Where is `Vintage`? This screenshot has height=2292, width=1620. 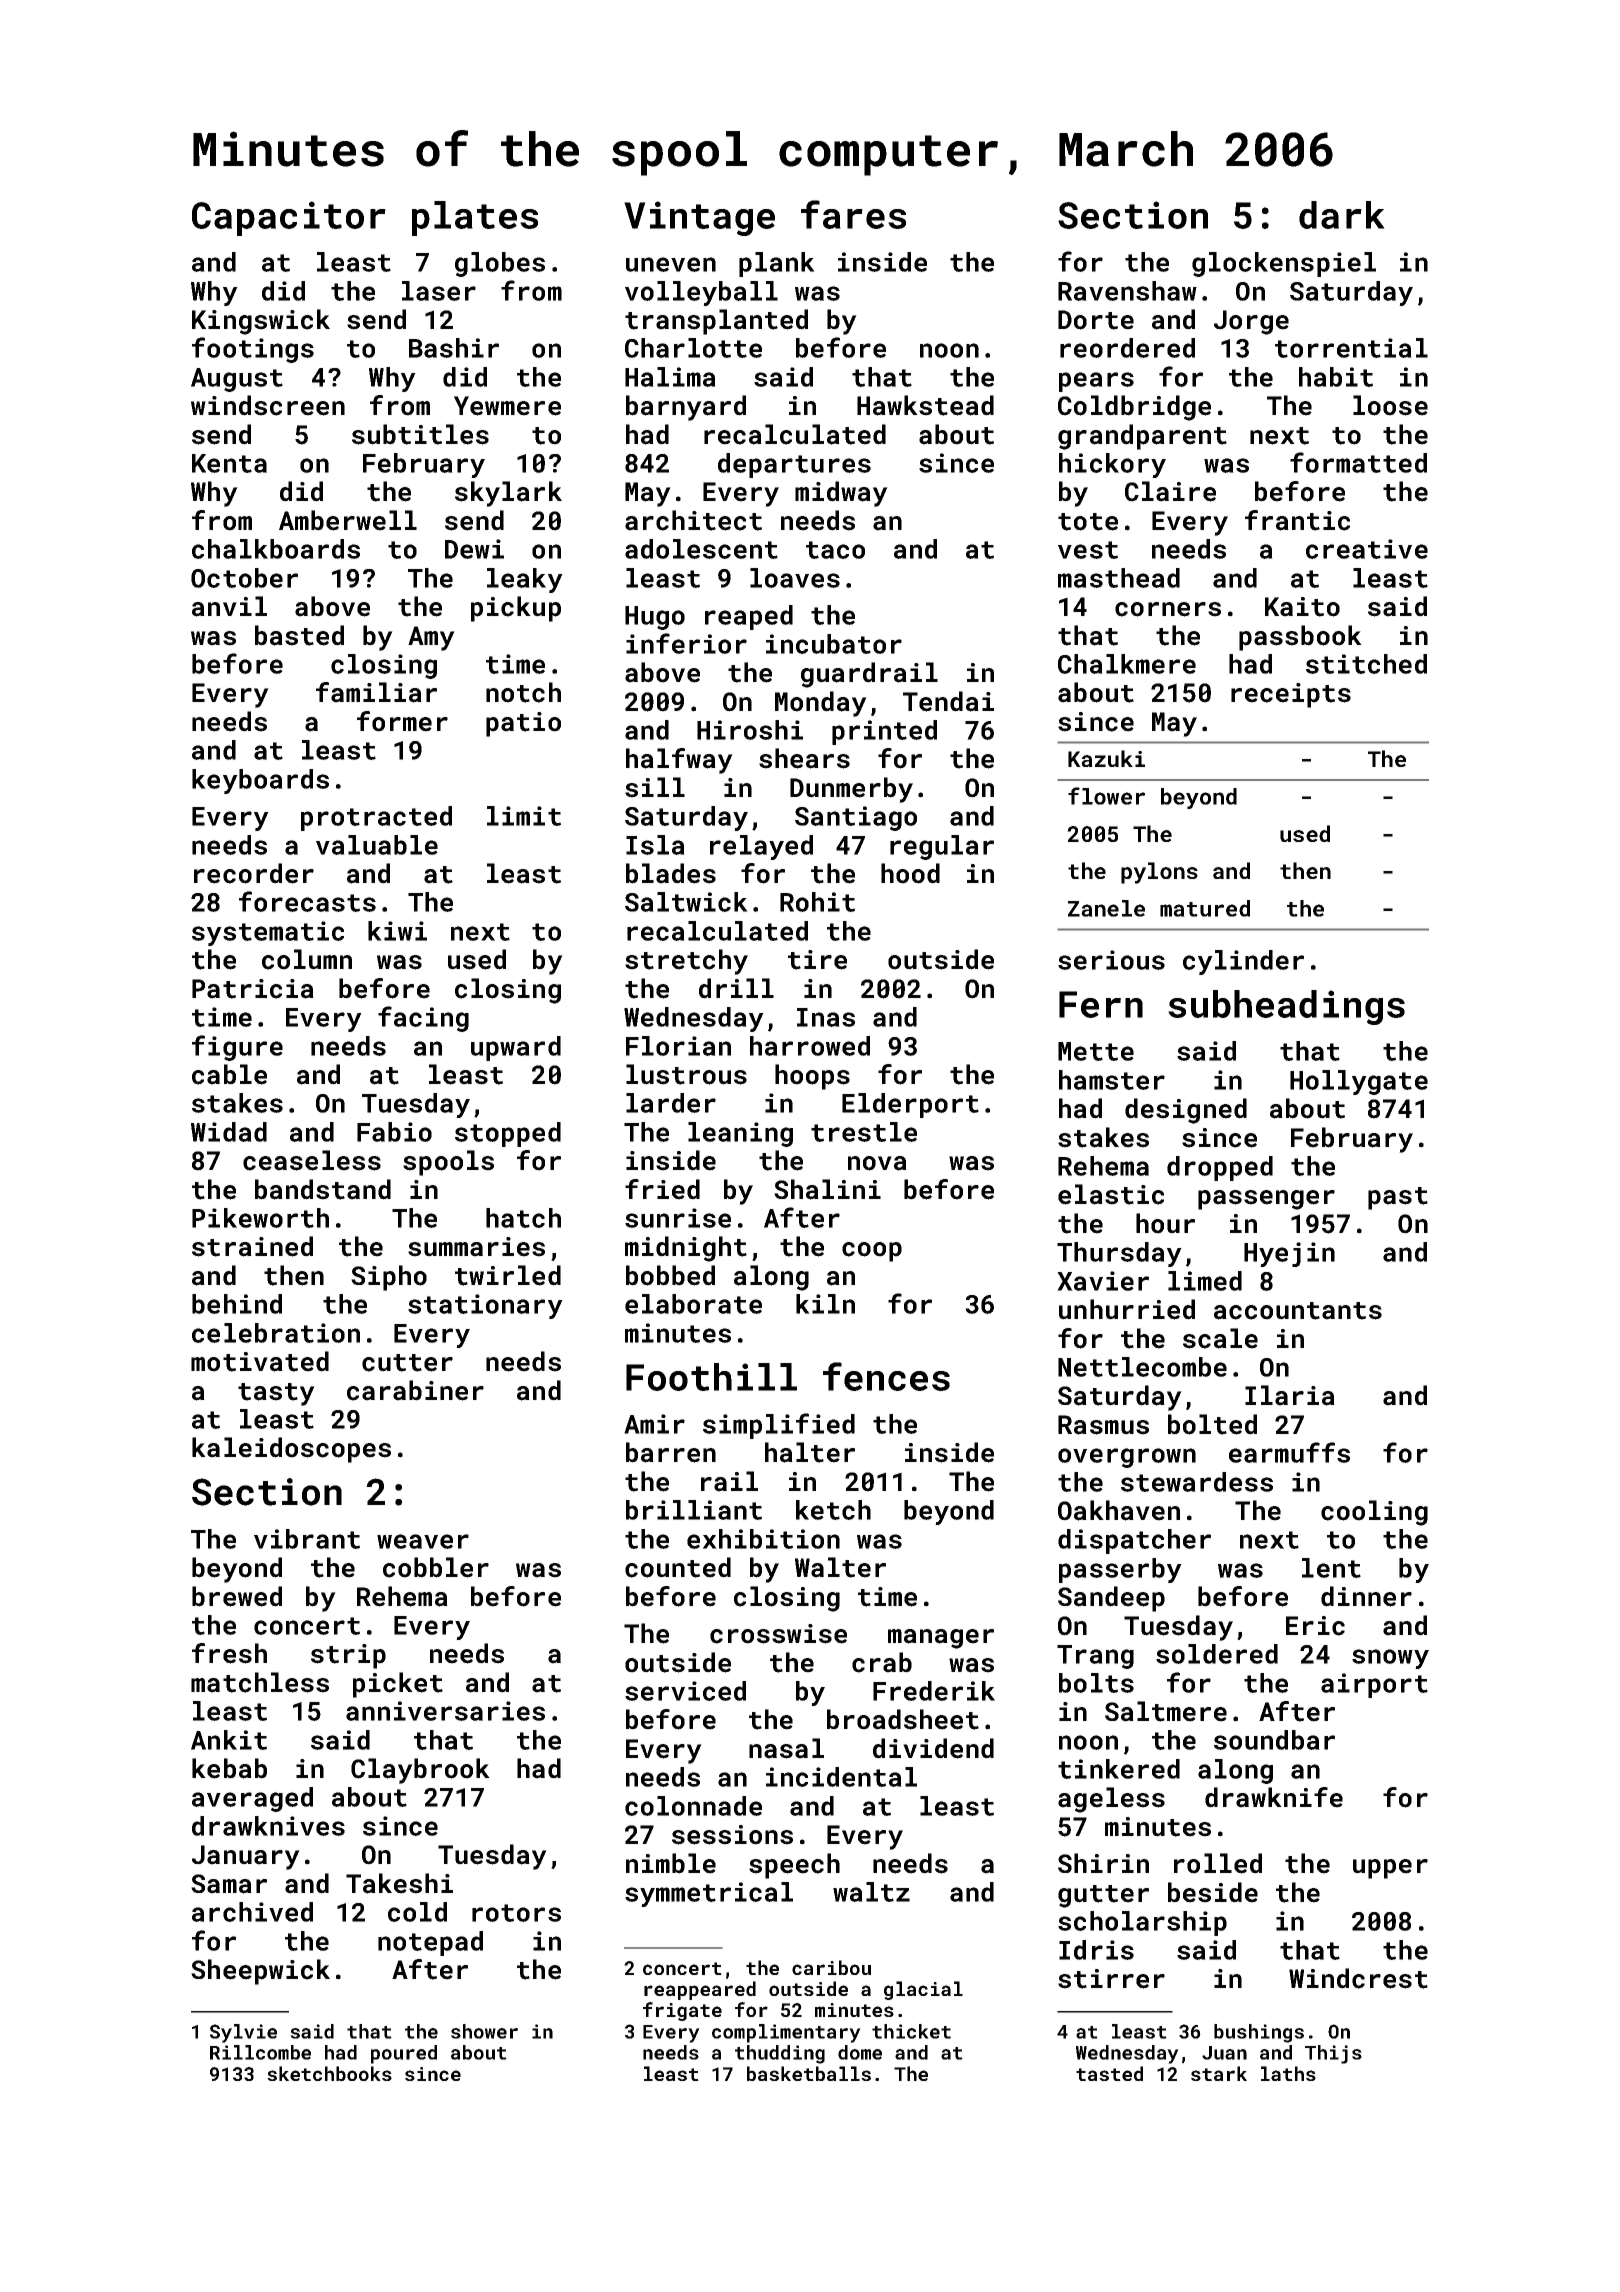 Vintage is located at coordinates (699, 218).
